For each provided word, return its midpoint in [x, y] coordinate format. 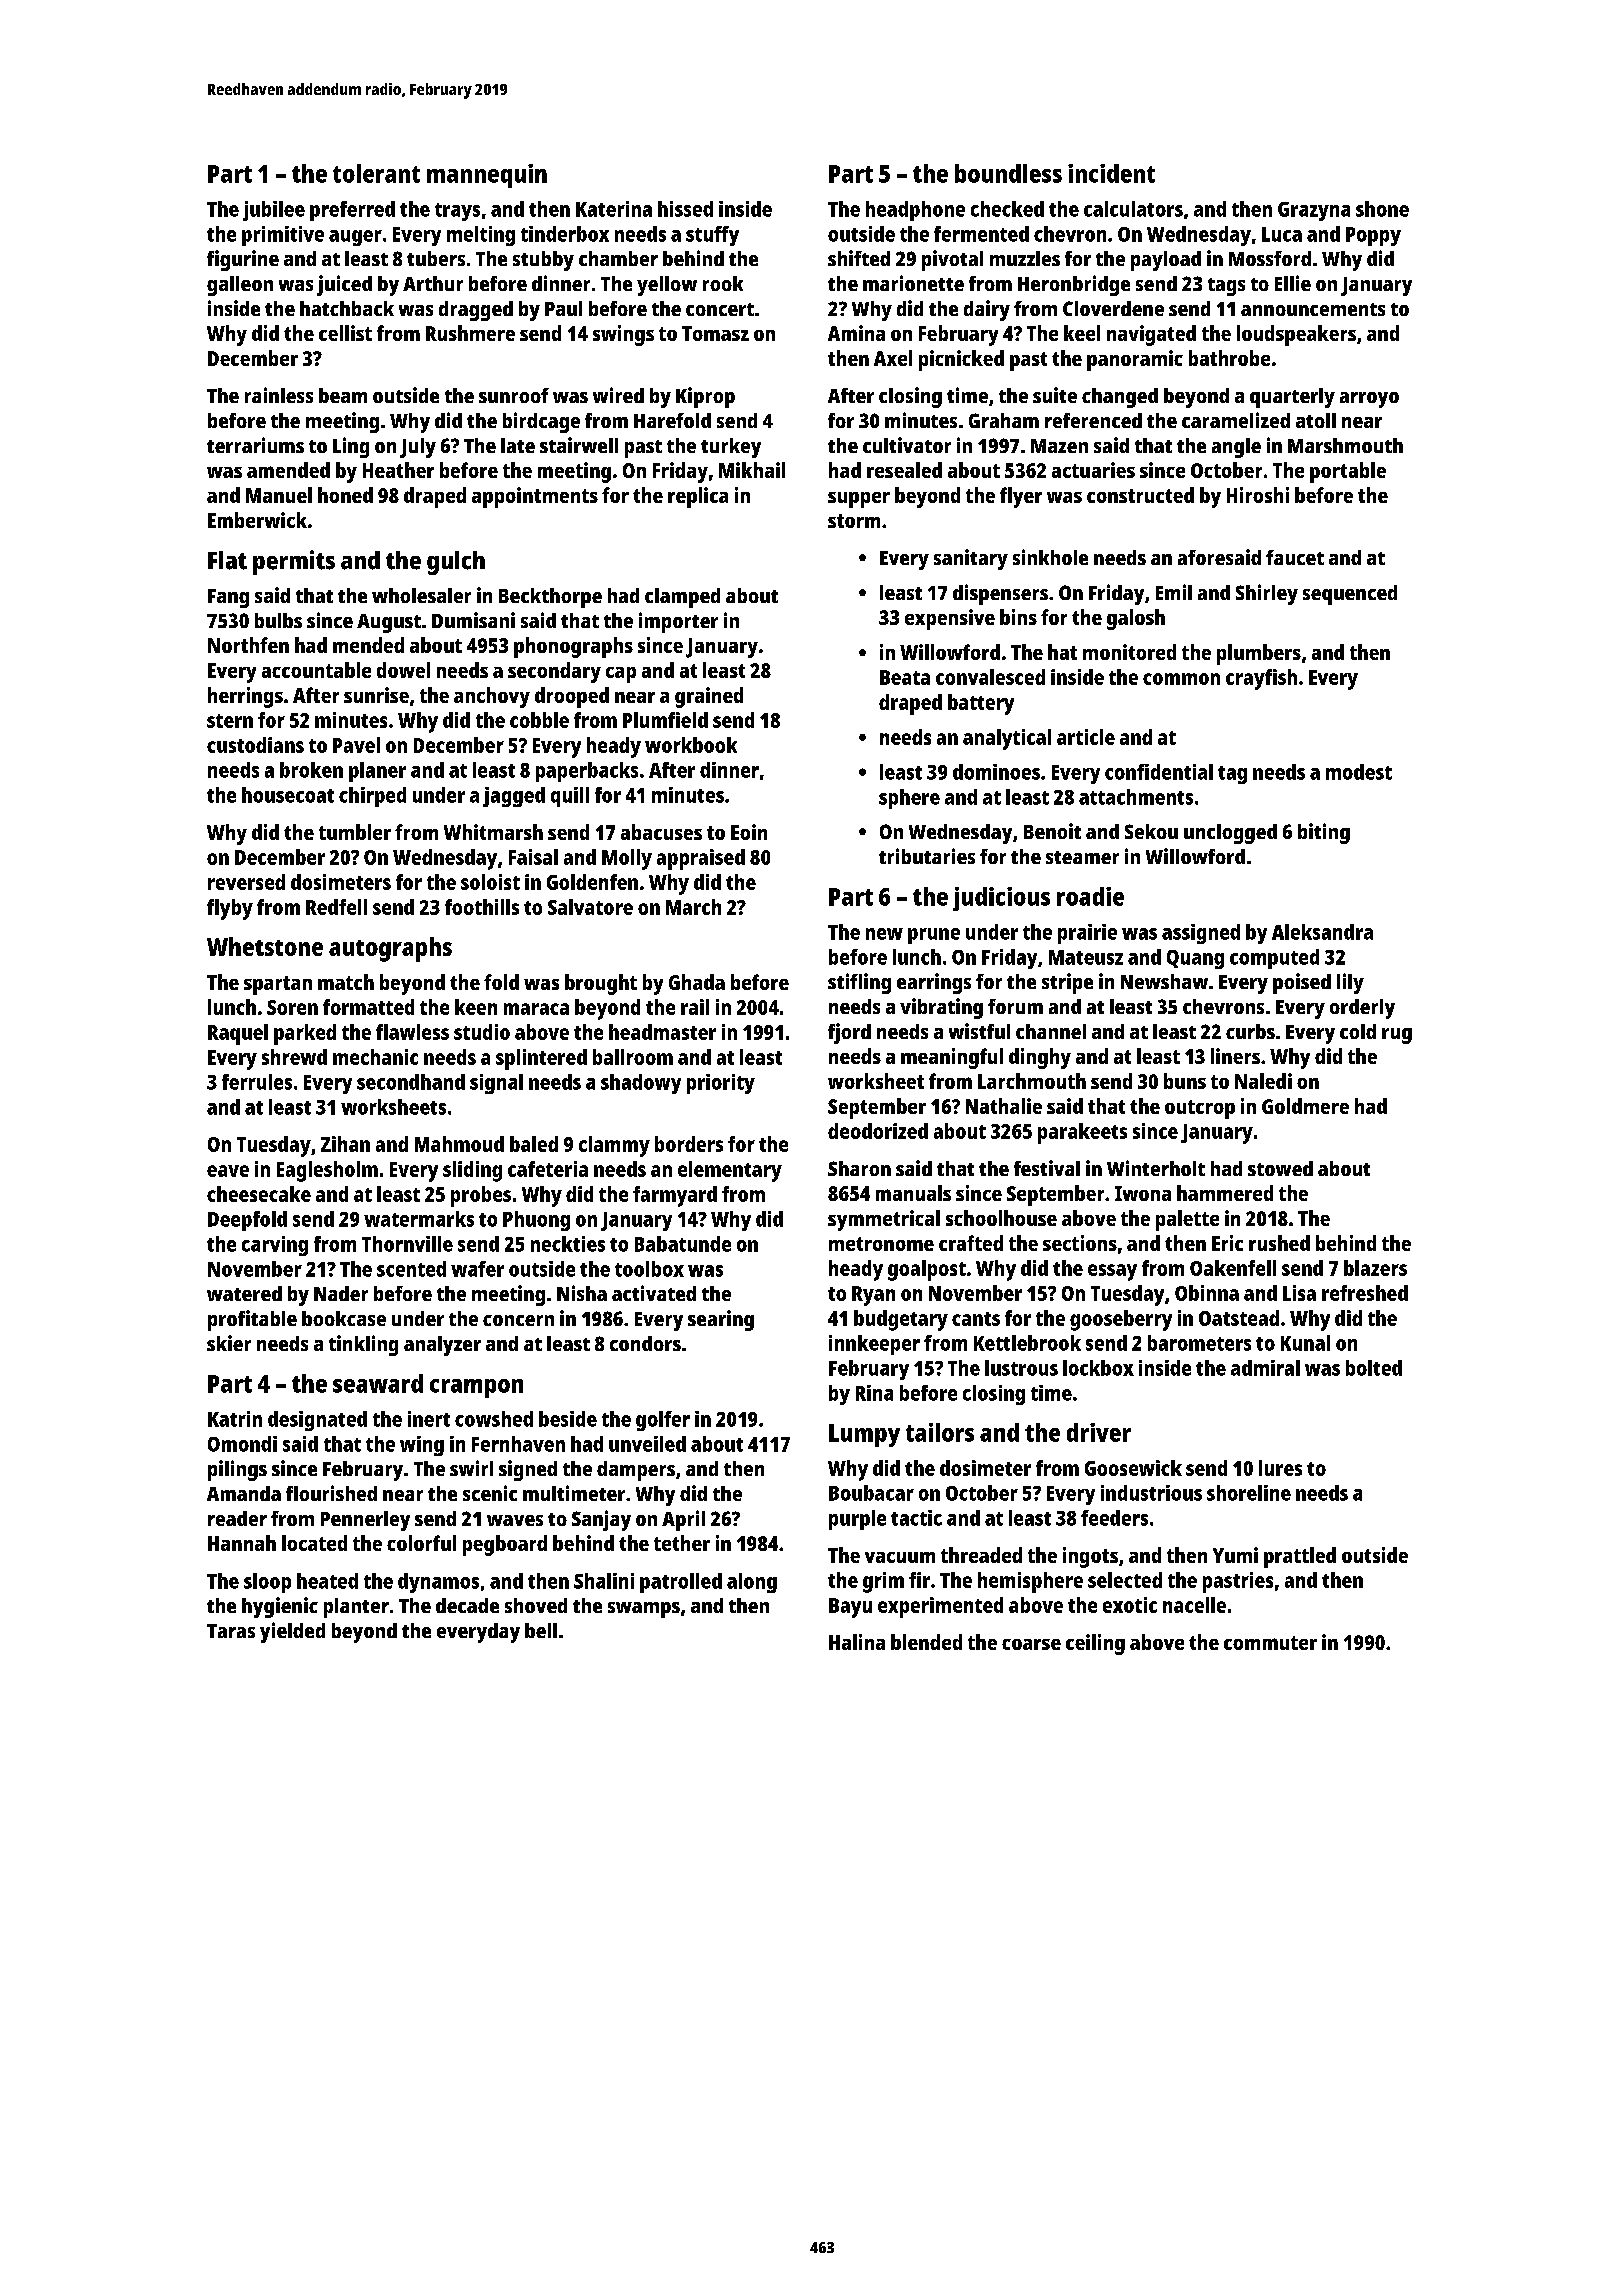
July [418, 448]
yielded [292, 1632]
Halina [857, 1642]
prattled [1300, 1557]
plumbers [1259, 654]
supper [859, 500]
